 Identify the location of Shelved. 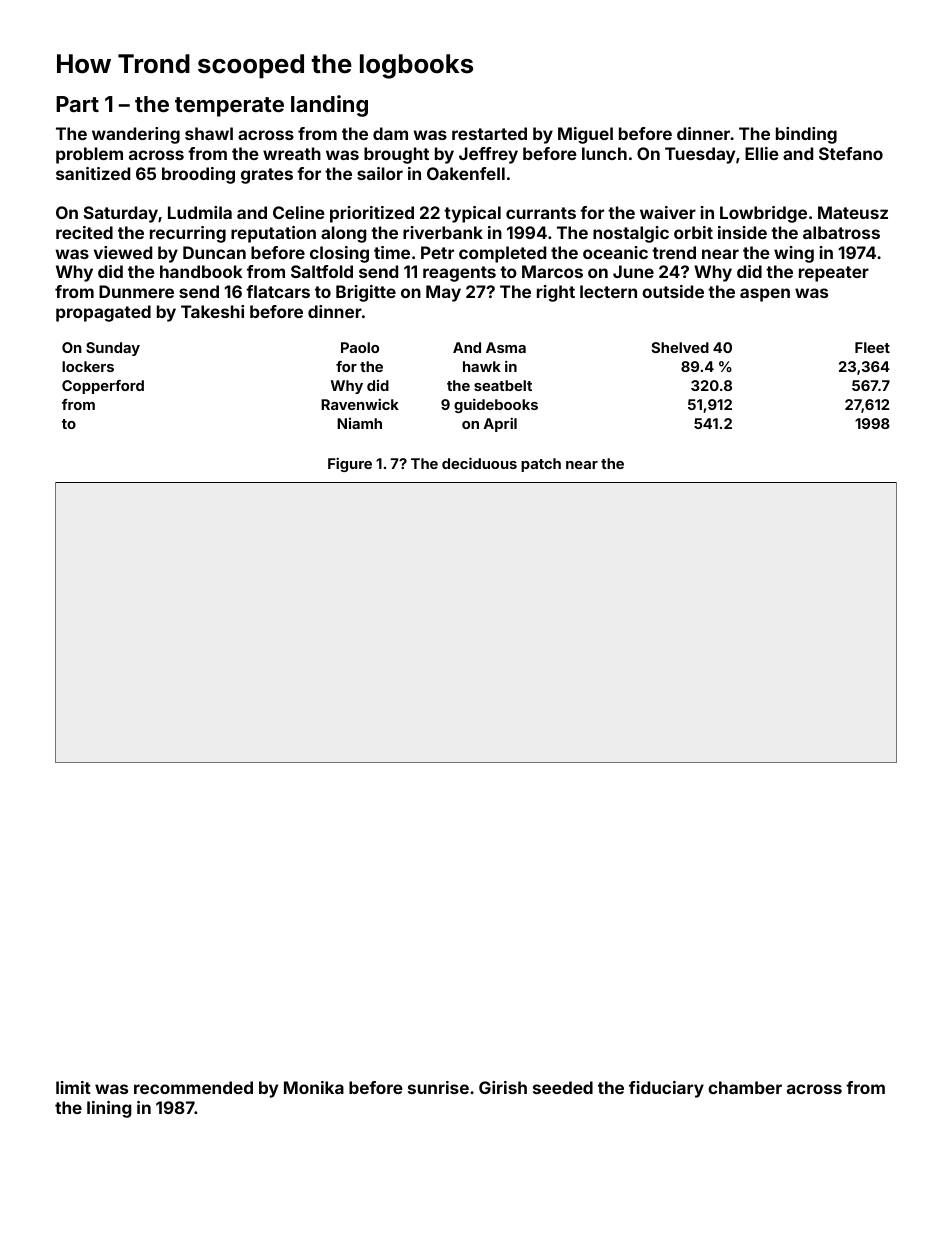
(680, 347).
